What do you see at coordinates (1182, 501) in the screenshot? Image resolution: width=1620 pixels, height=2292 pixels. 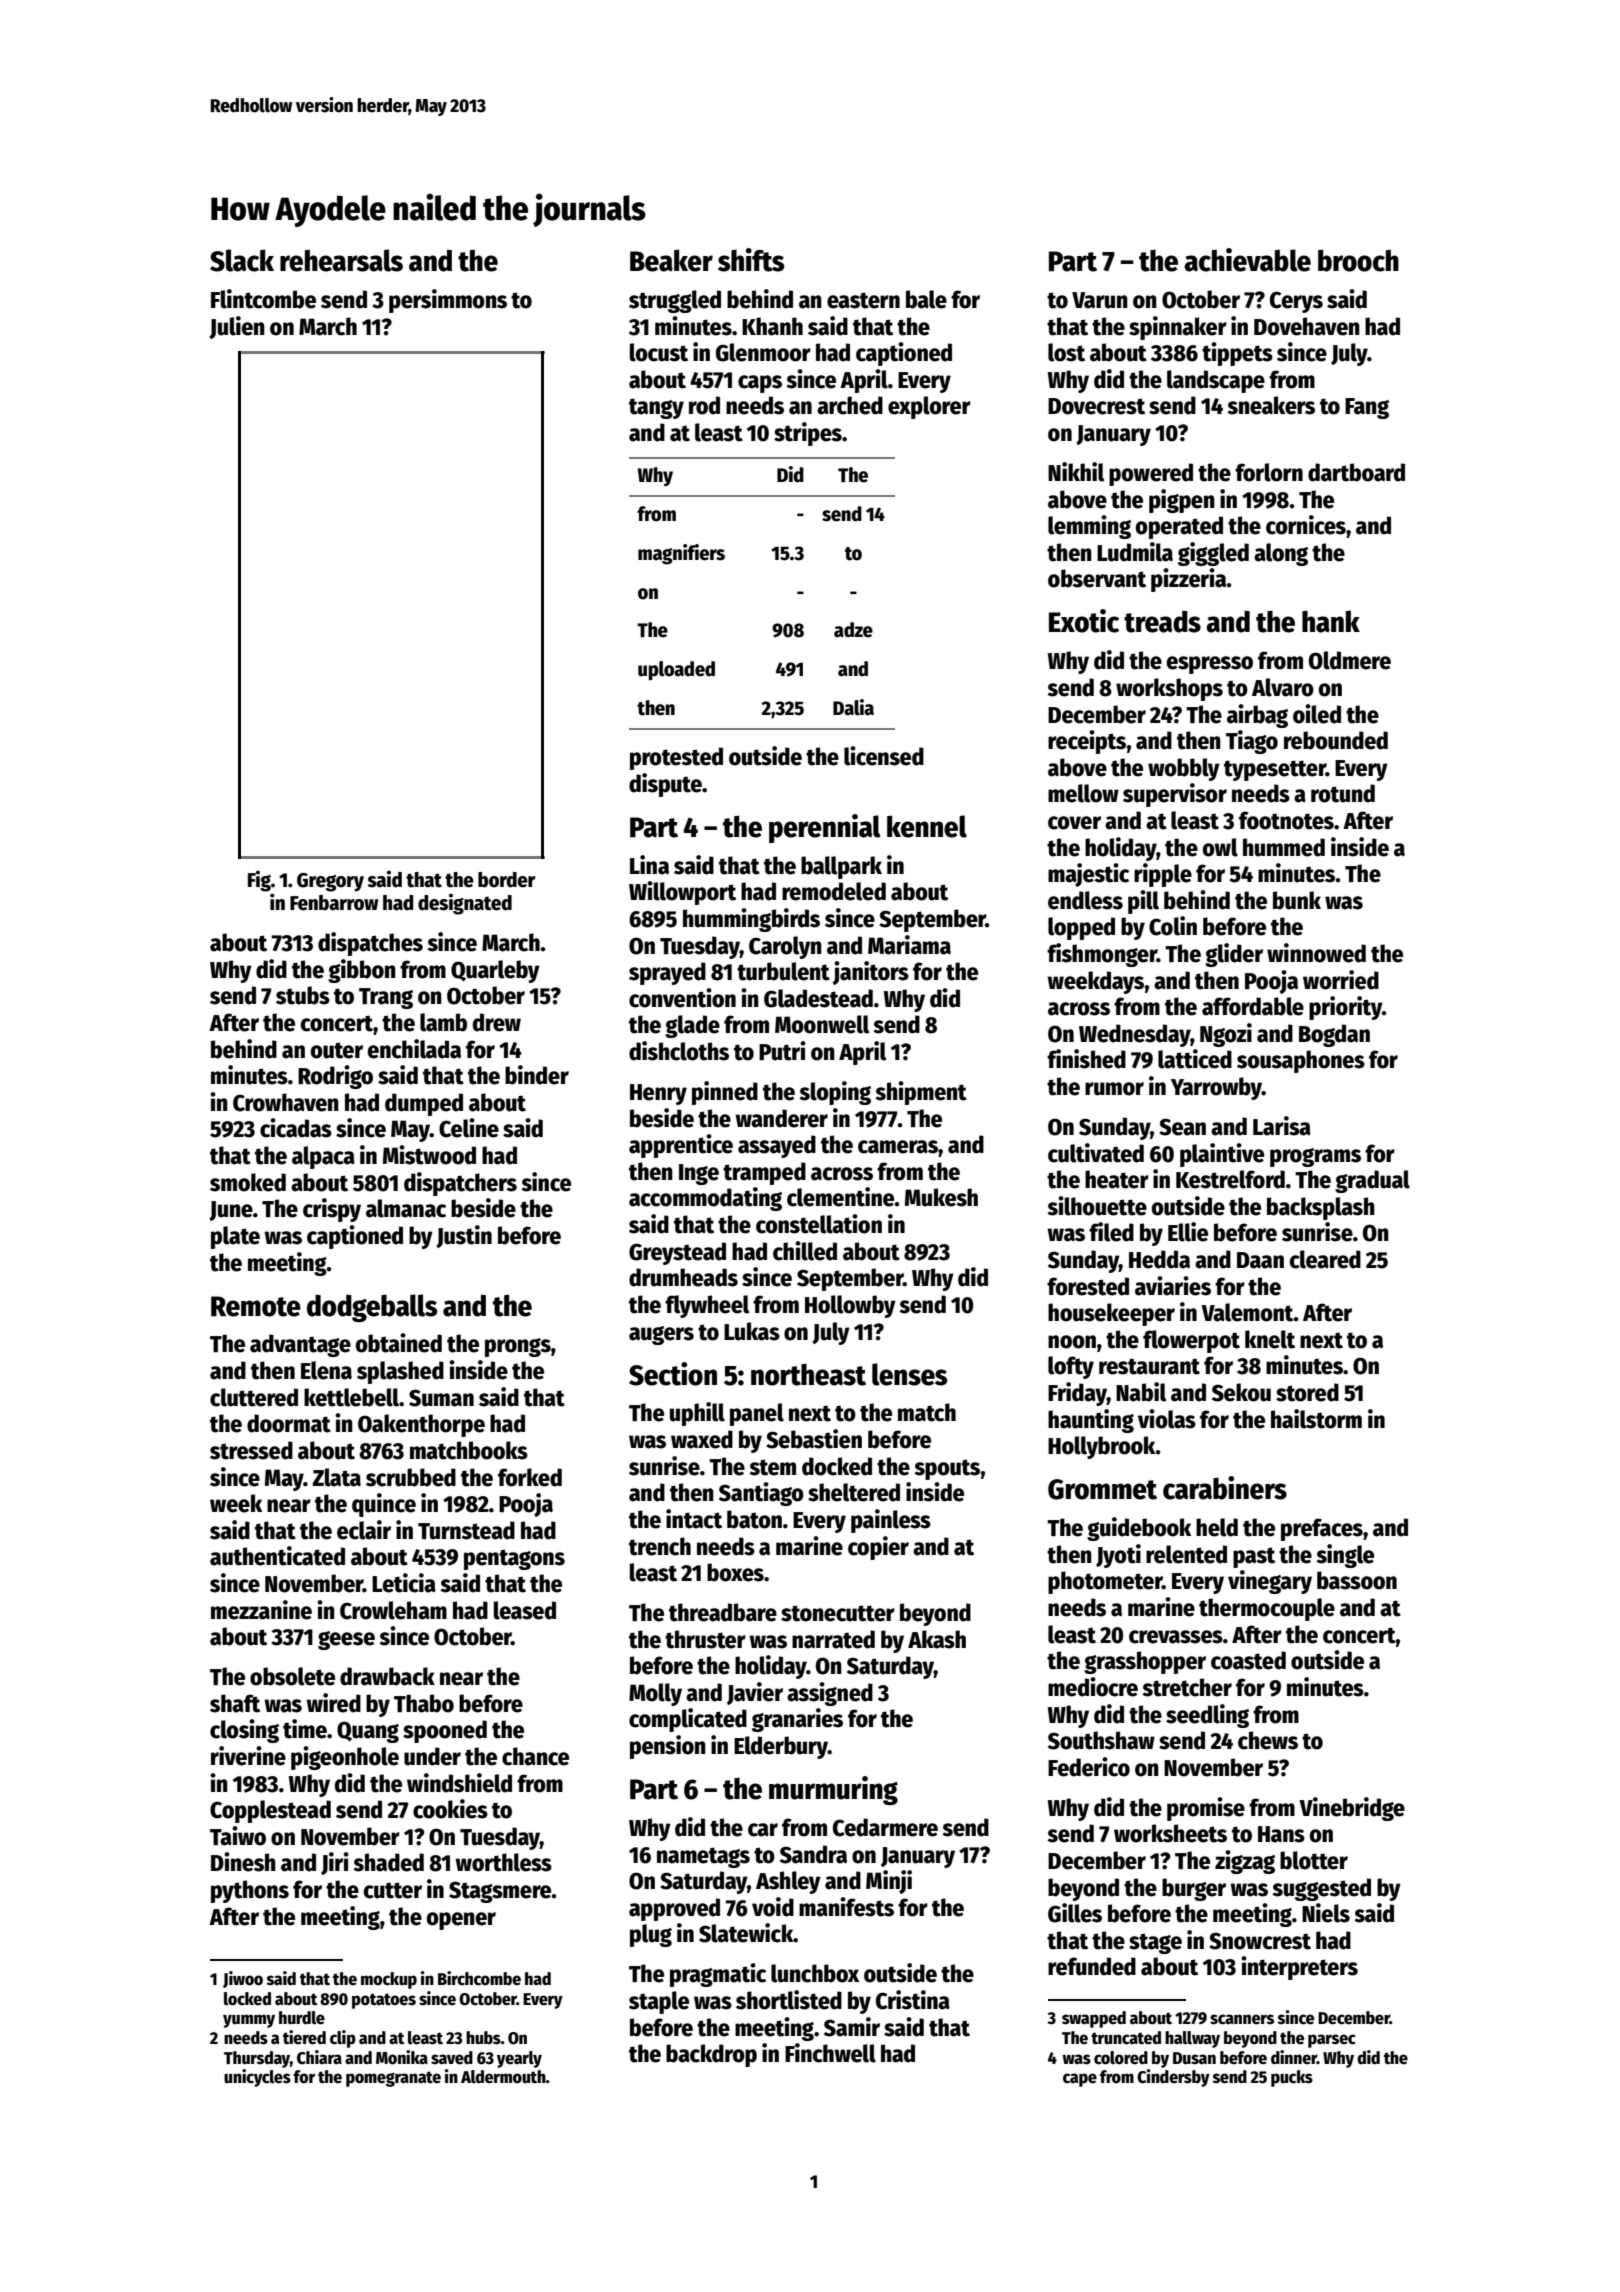 I see `pigpen` at bounding box center [1182, 501].
